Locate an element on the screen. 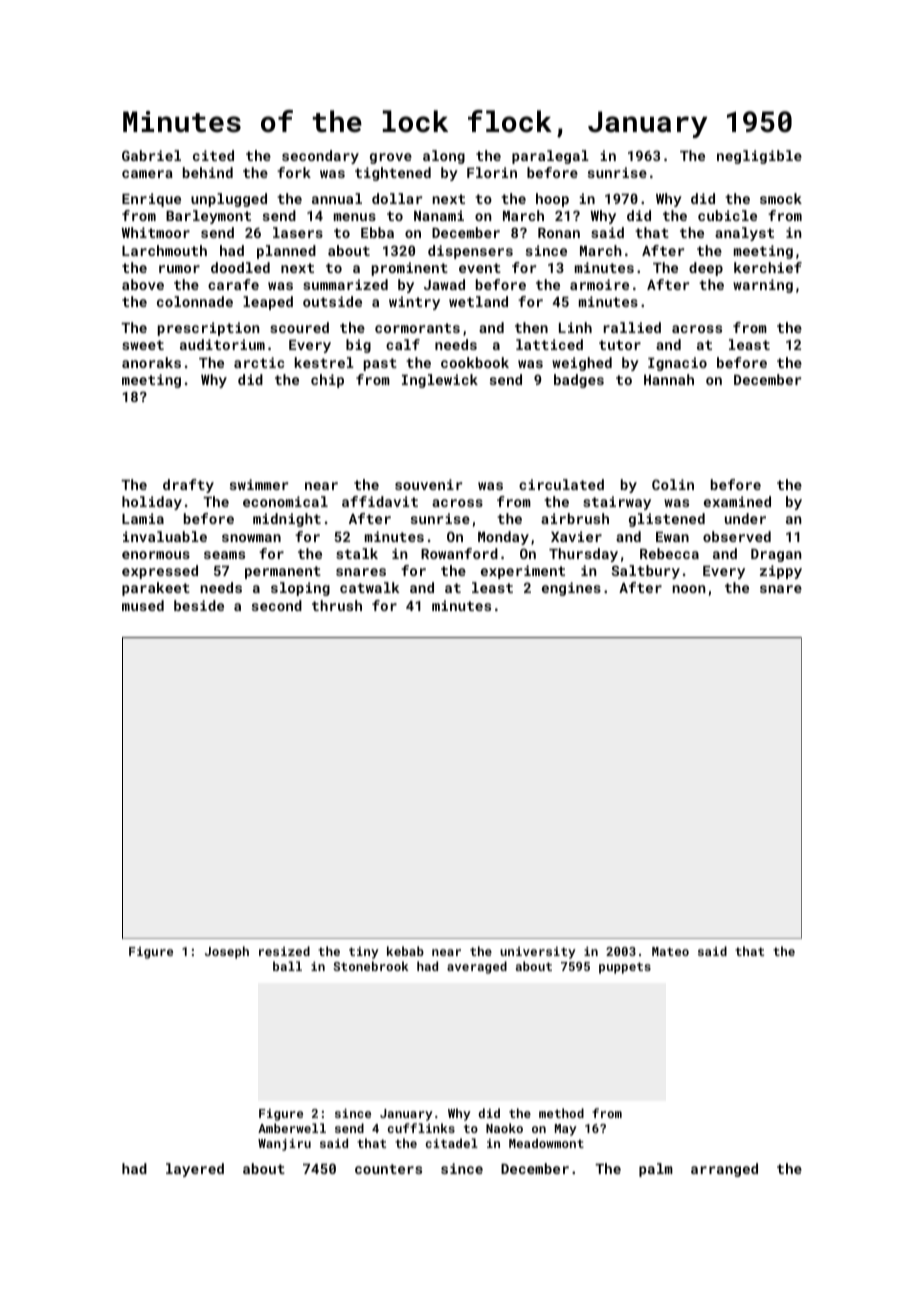 The image size is (924, 1308). citadel is located at coordinates (452, 1143).
